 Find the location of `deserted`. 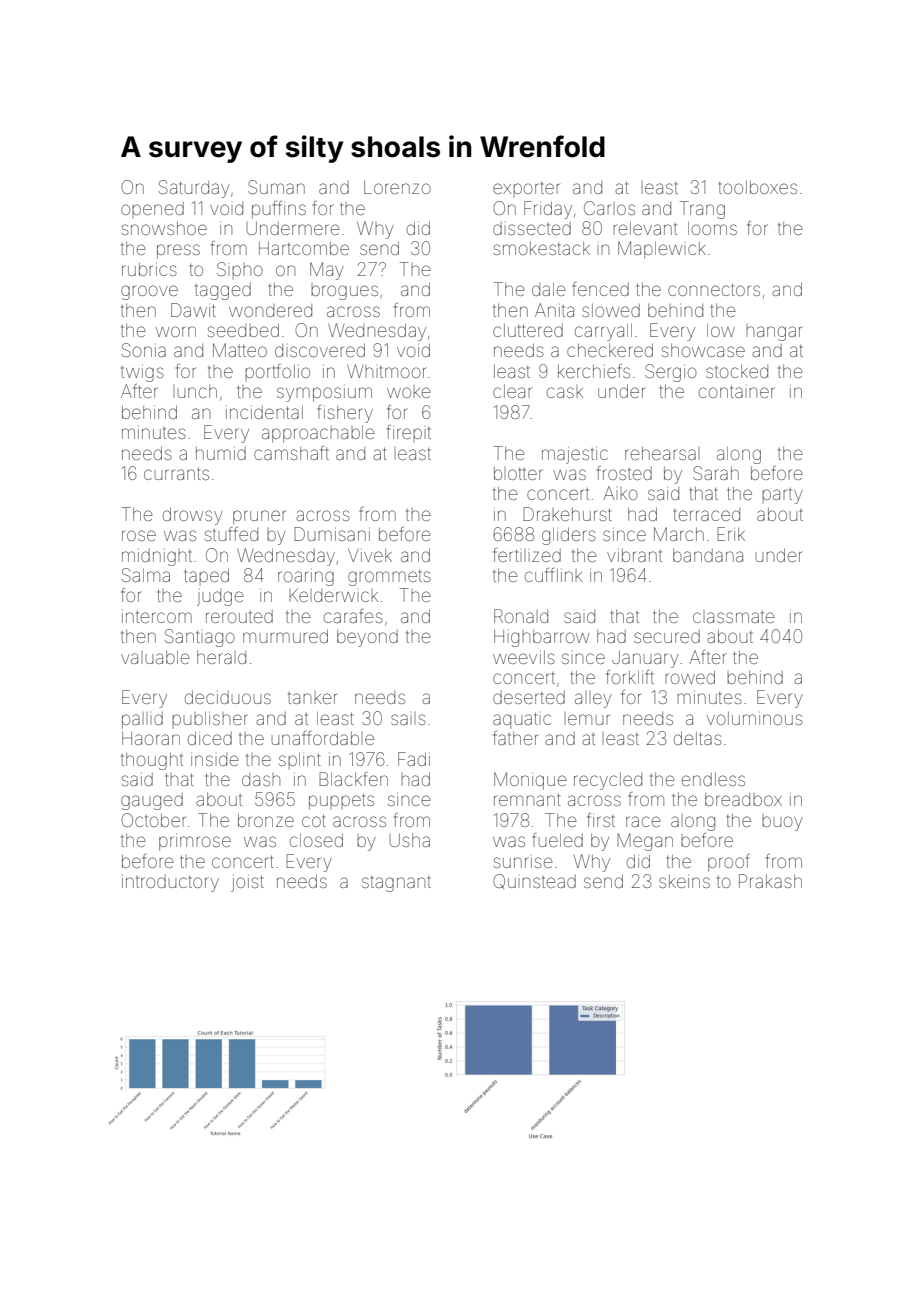

deserted is located at coordinates (529, 697).
